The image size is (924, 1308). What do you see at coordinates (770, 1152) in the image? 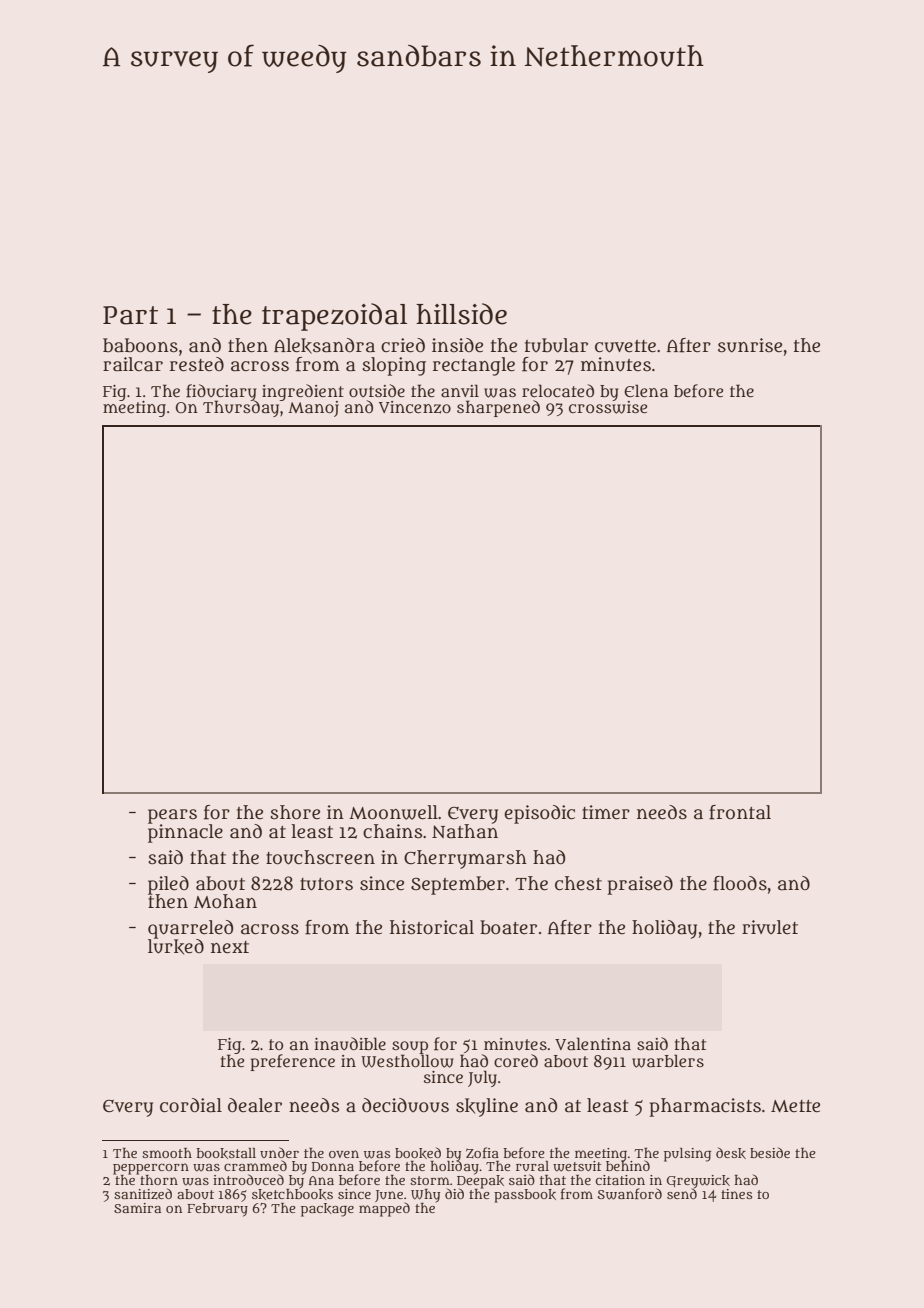
I see `beside` at bounding box center [770, 1152].
